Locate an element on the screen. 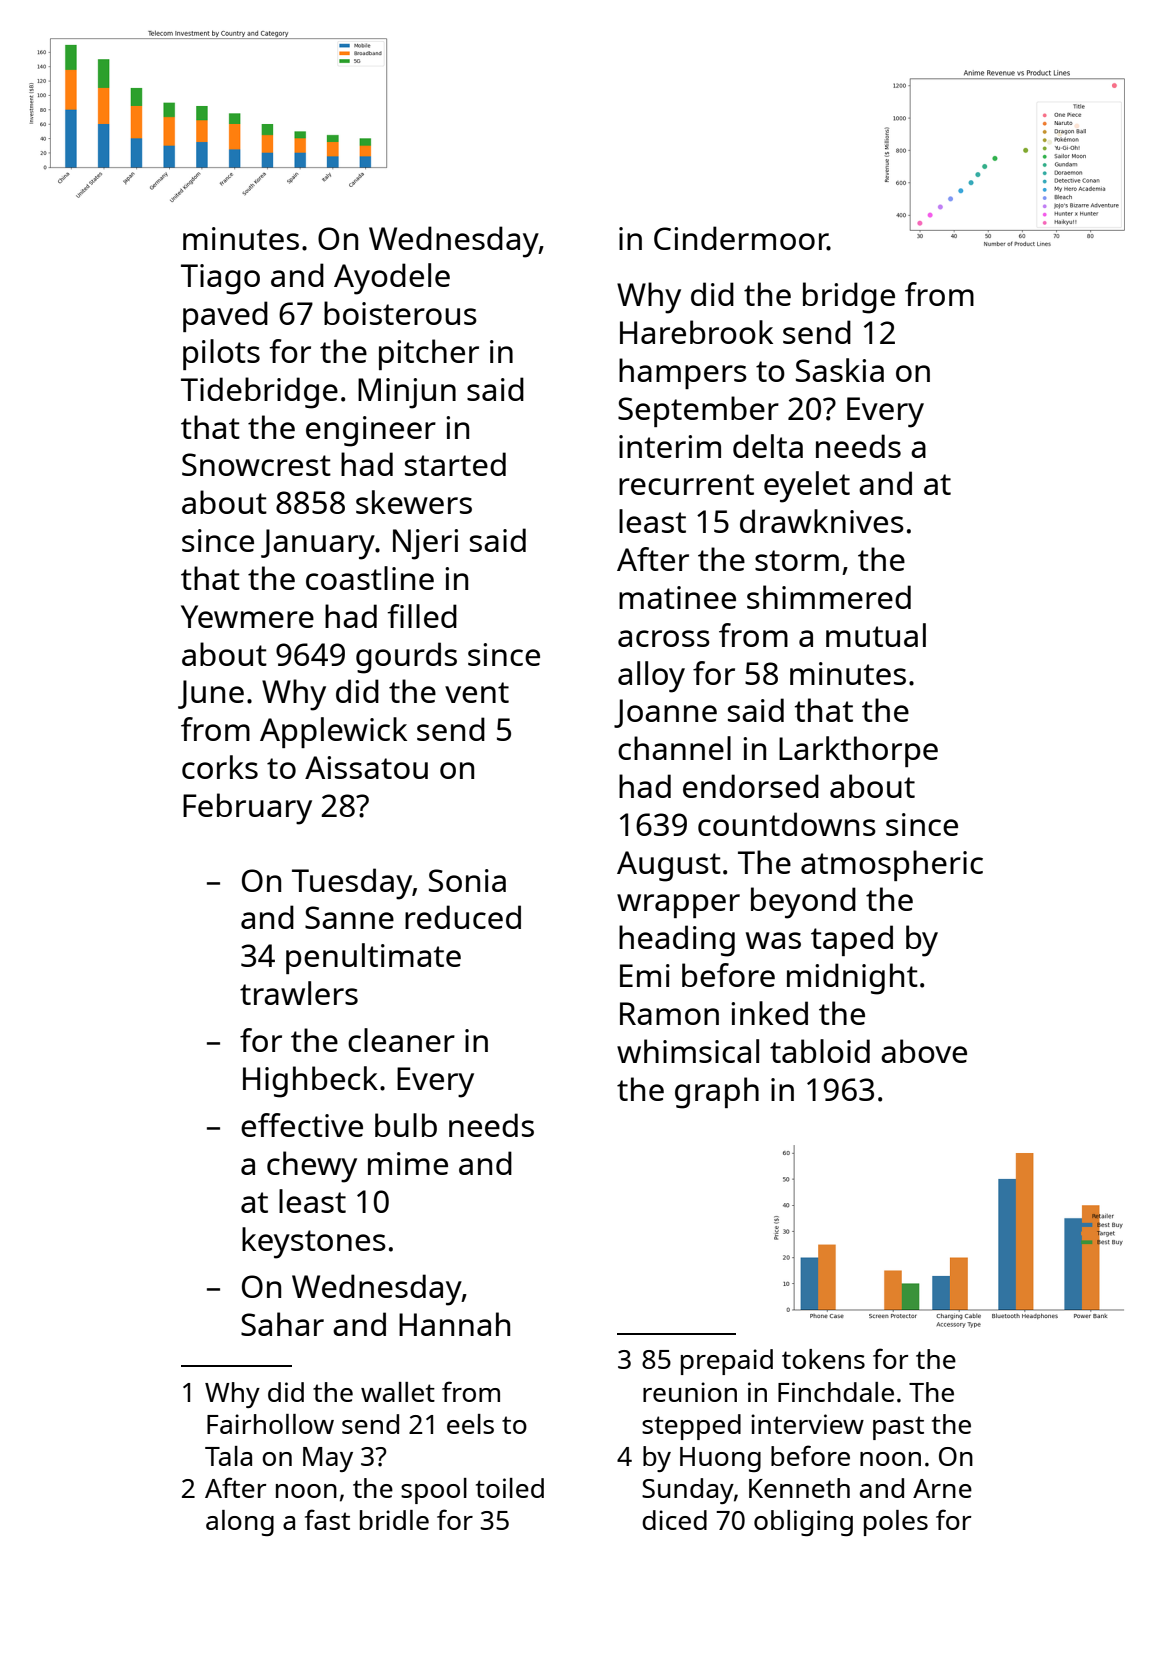 This screenshot has width=1165, height=1654. Larkthorpe is located at coordinates (858, 751).
